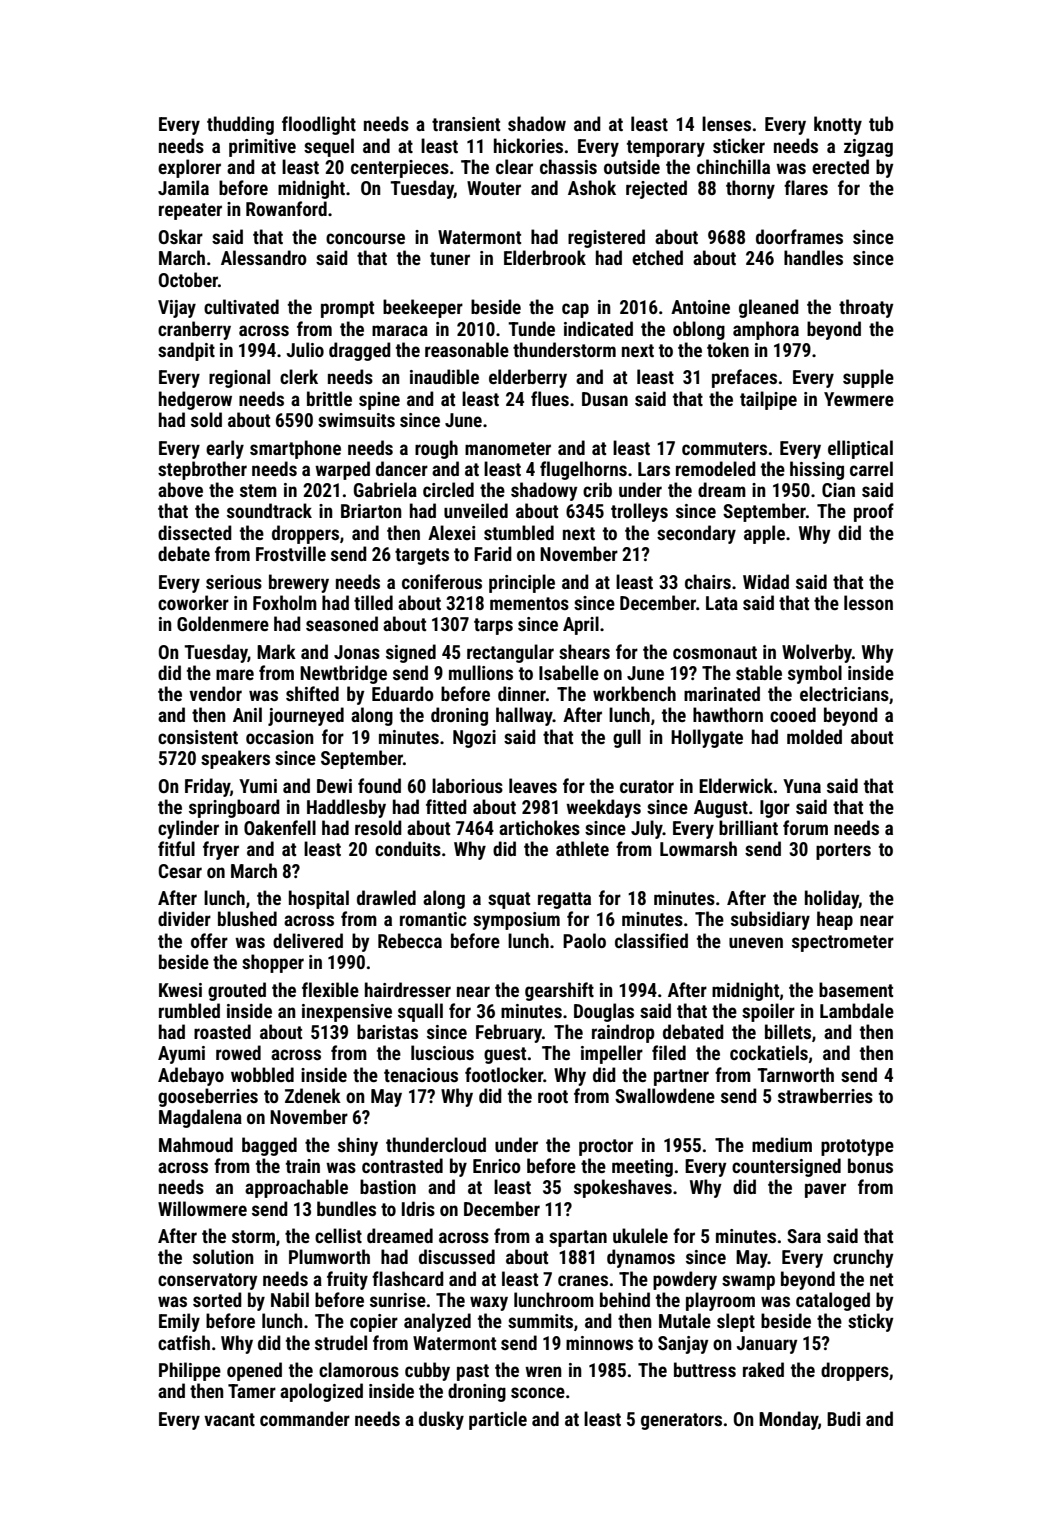  What do you see at coordinates (305, 1418) in the image?
I see `commander` at bounding box center [305, 1418].
